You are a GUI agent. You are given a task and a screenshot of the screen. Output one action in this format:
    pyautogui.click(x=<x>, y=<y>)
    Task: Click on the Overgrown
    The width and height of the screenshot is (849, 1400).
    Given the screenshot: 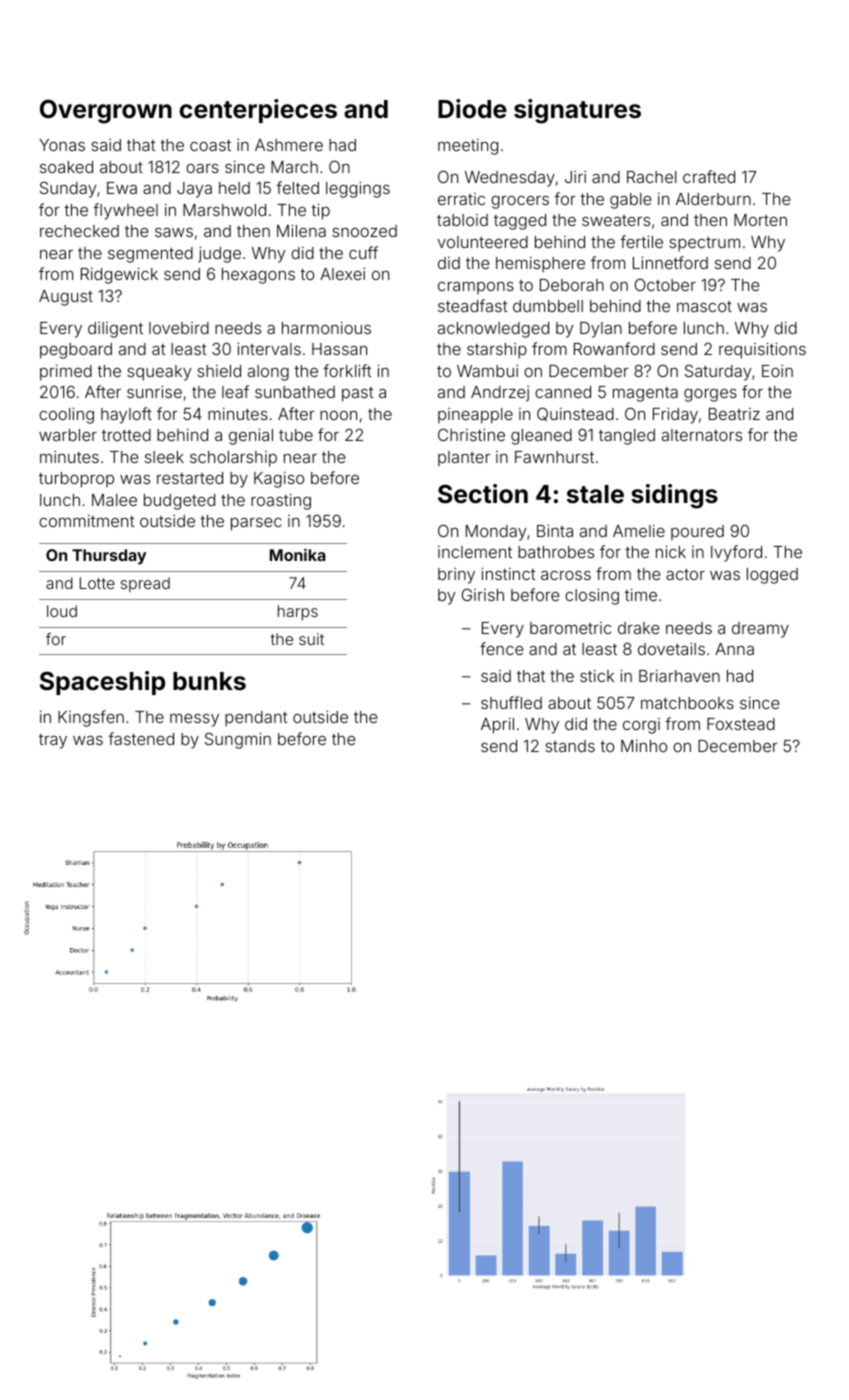 What is the action you would take?
    pyautogui.click(x=106, y=111)
